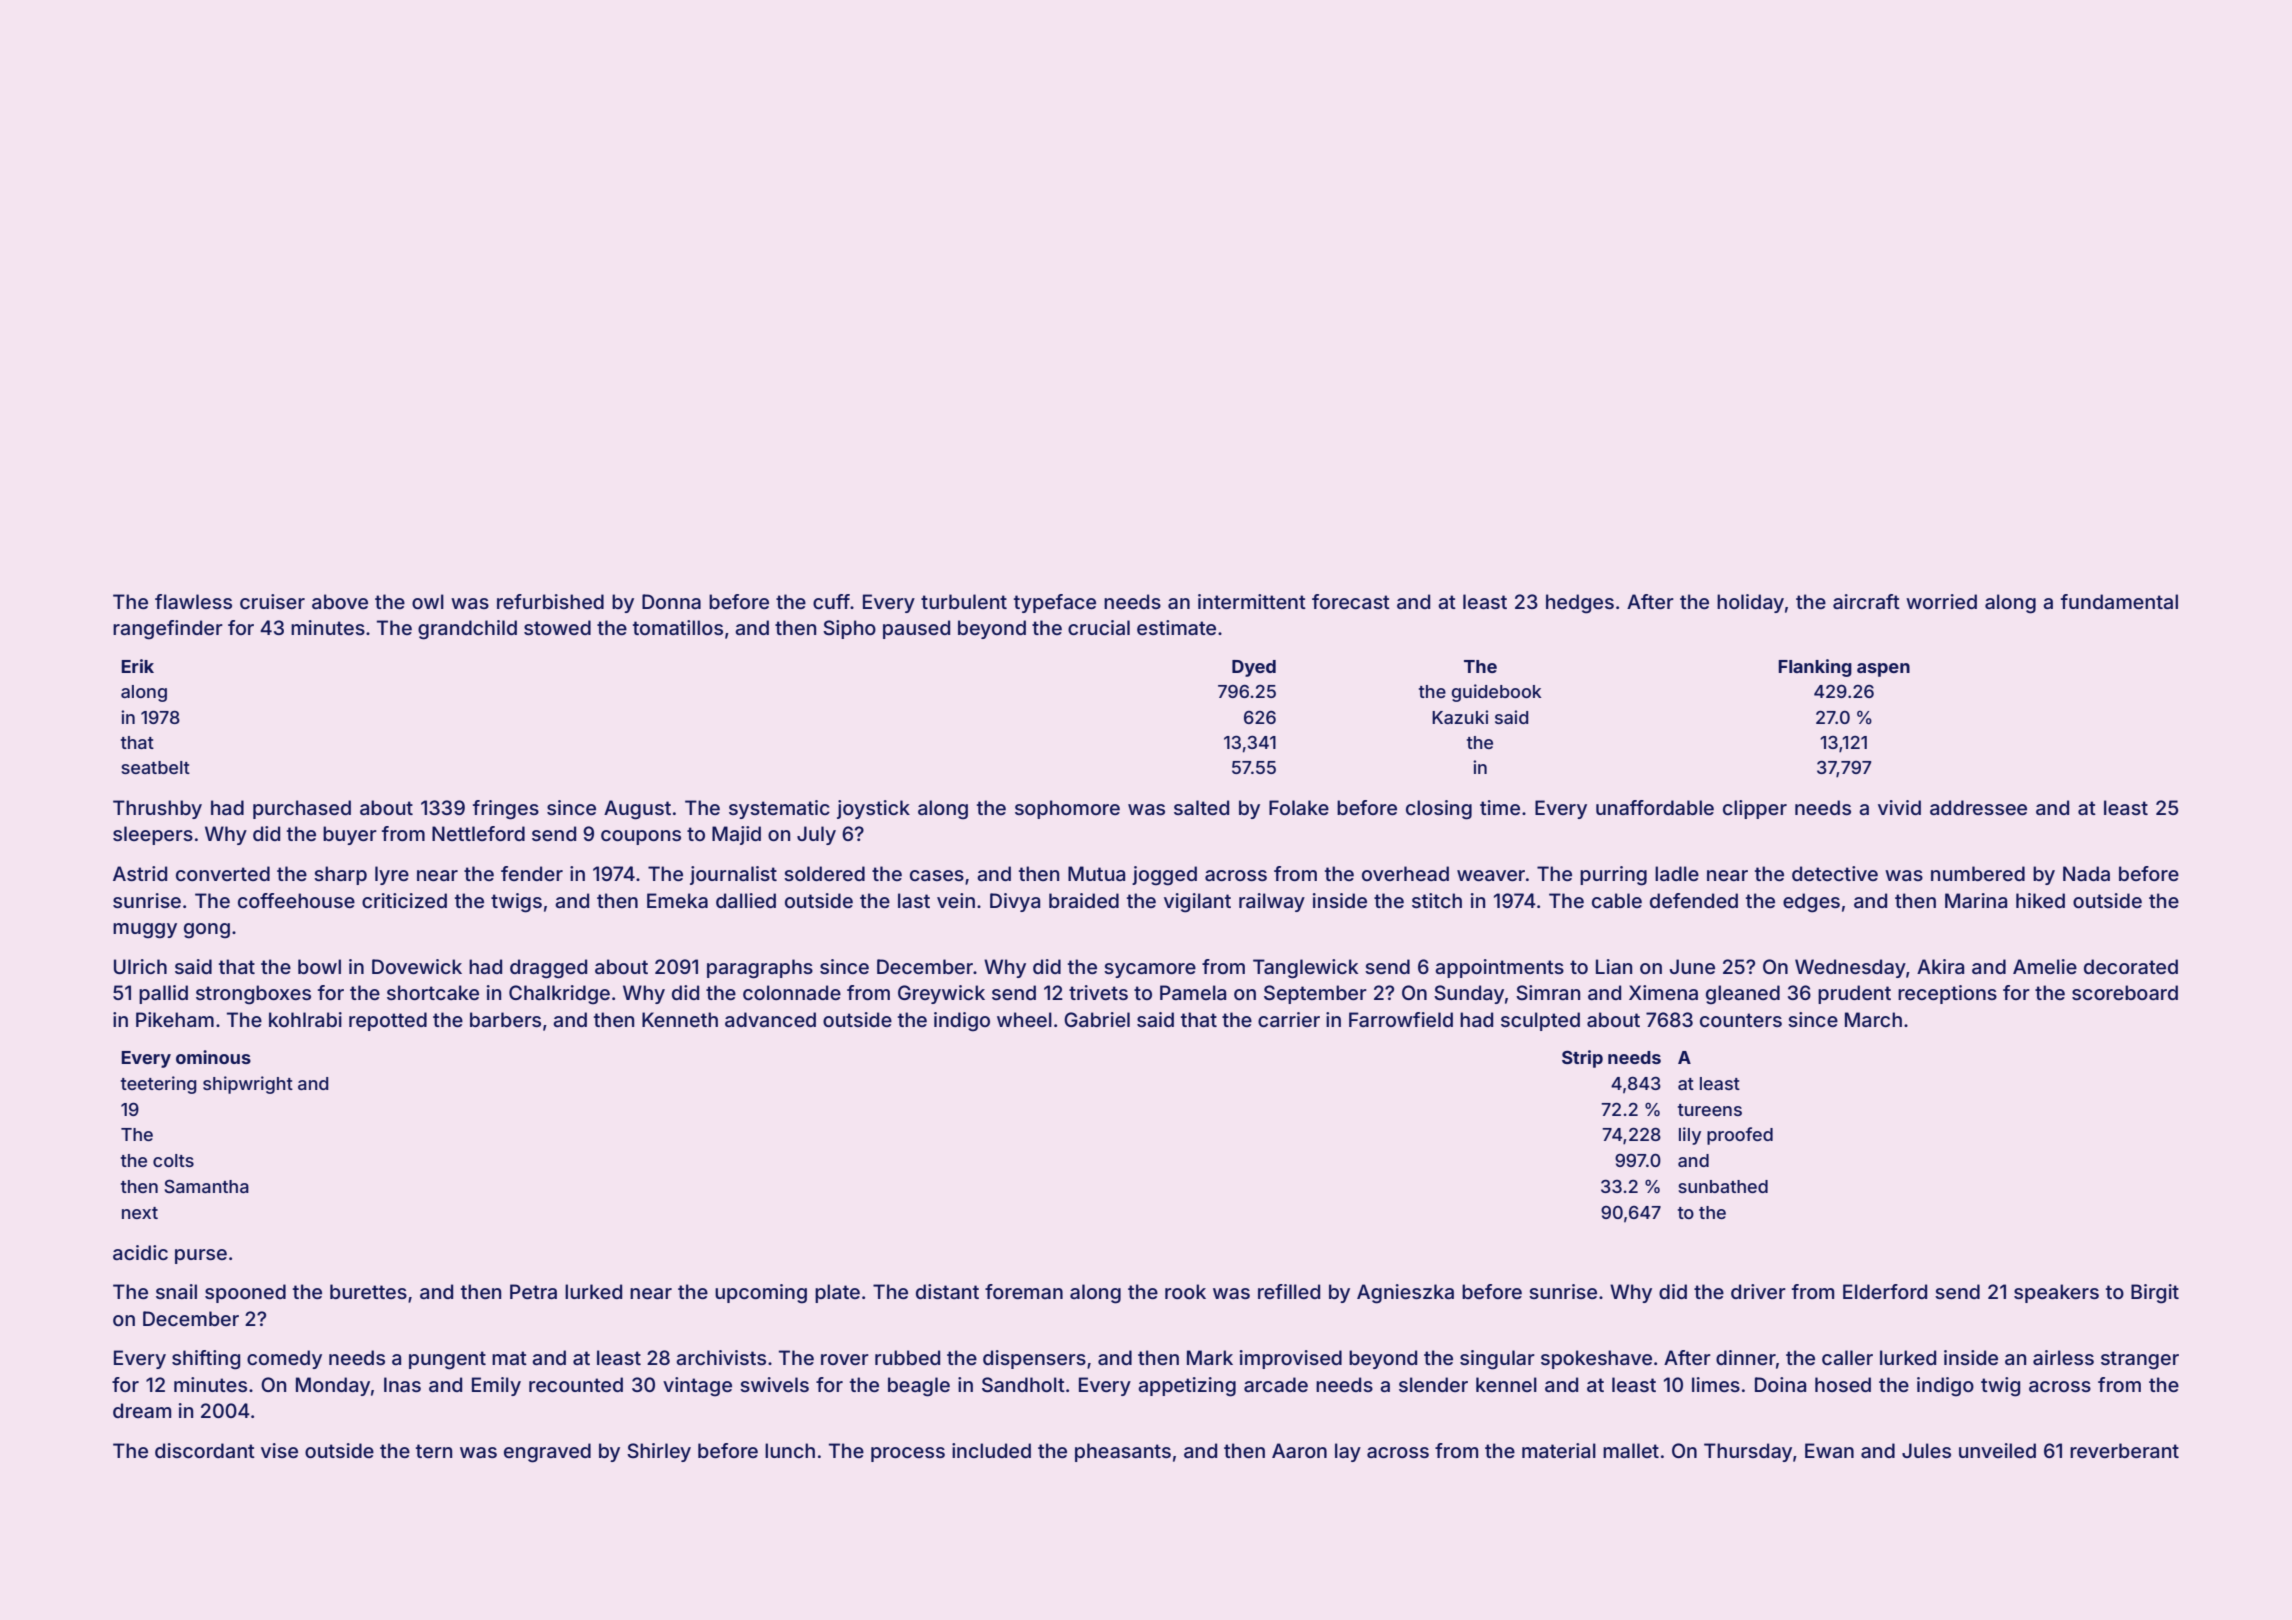 Image resolution: width=2292 pixels, height=1620 pixels. I want to click on aspen, so click(1883, 670).
